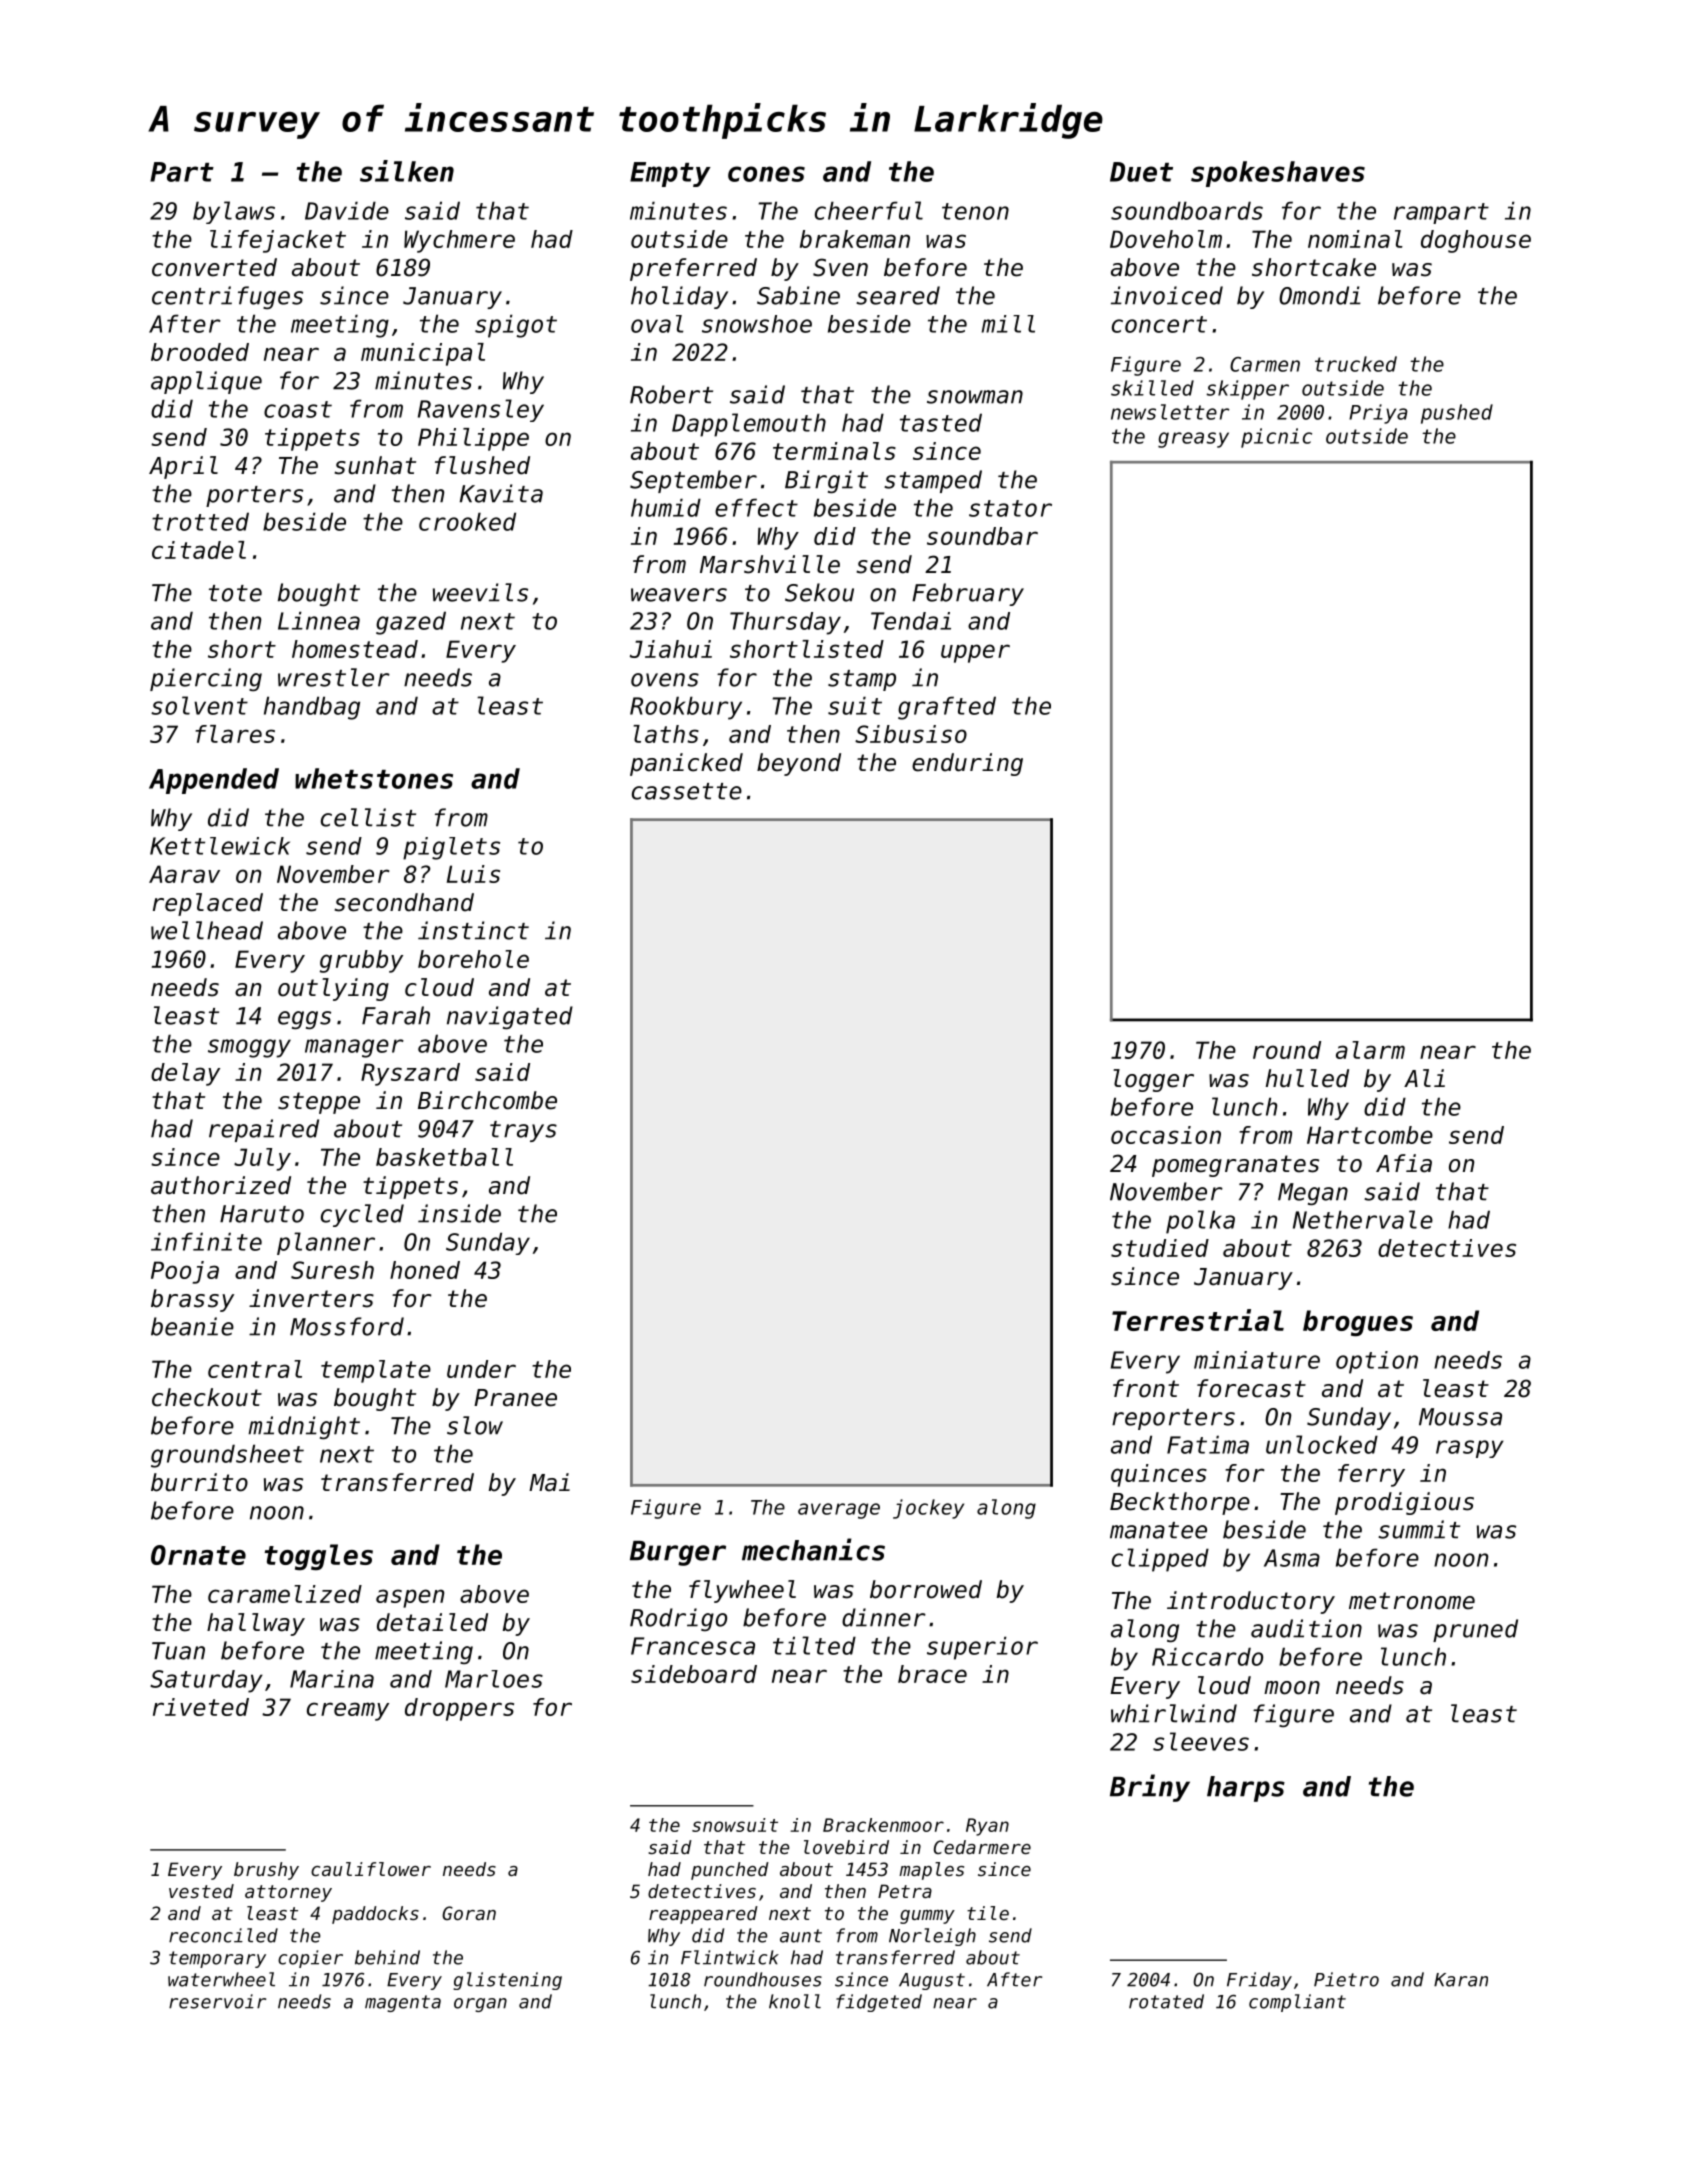  Describe the element at coordinates (801, 1936) in the screenshot. I see `aunt` at that location.
